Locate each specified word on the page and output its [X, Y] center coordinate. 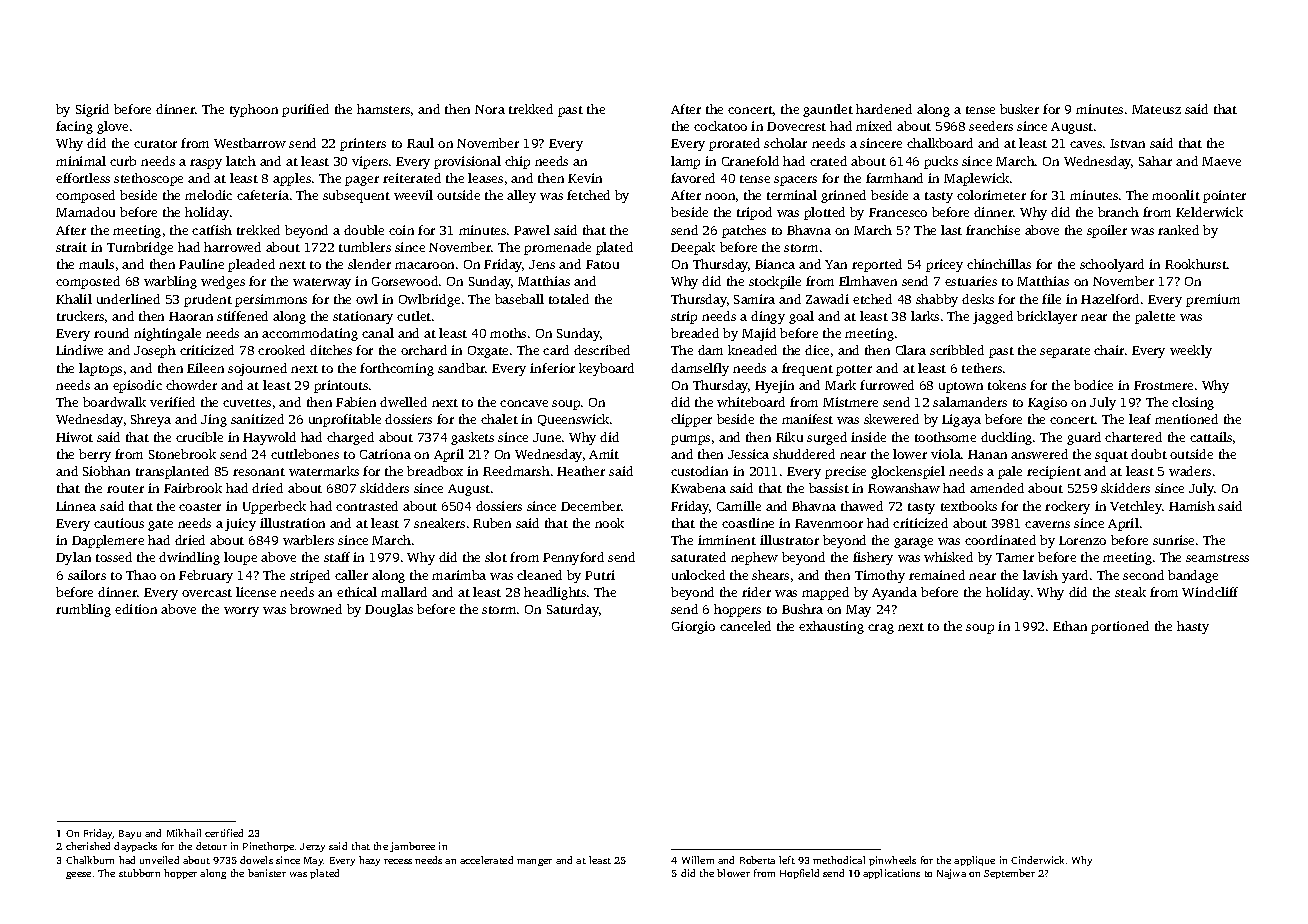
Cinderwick [1037, 860]
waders [1190, 471]
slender [369, 264]
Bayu [130, 834]
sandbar [462, 368]
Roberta [757, 860]
